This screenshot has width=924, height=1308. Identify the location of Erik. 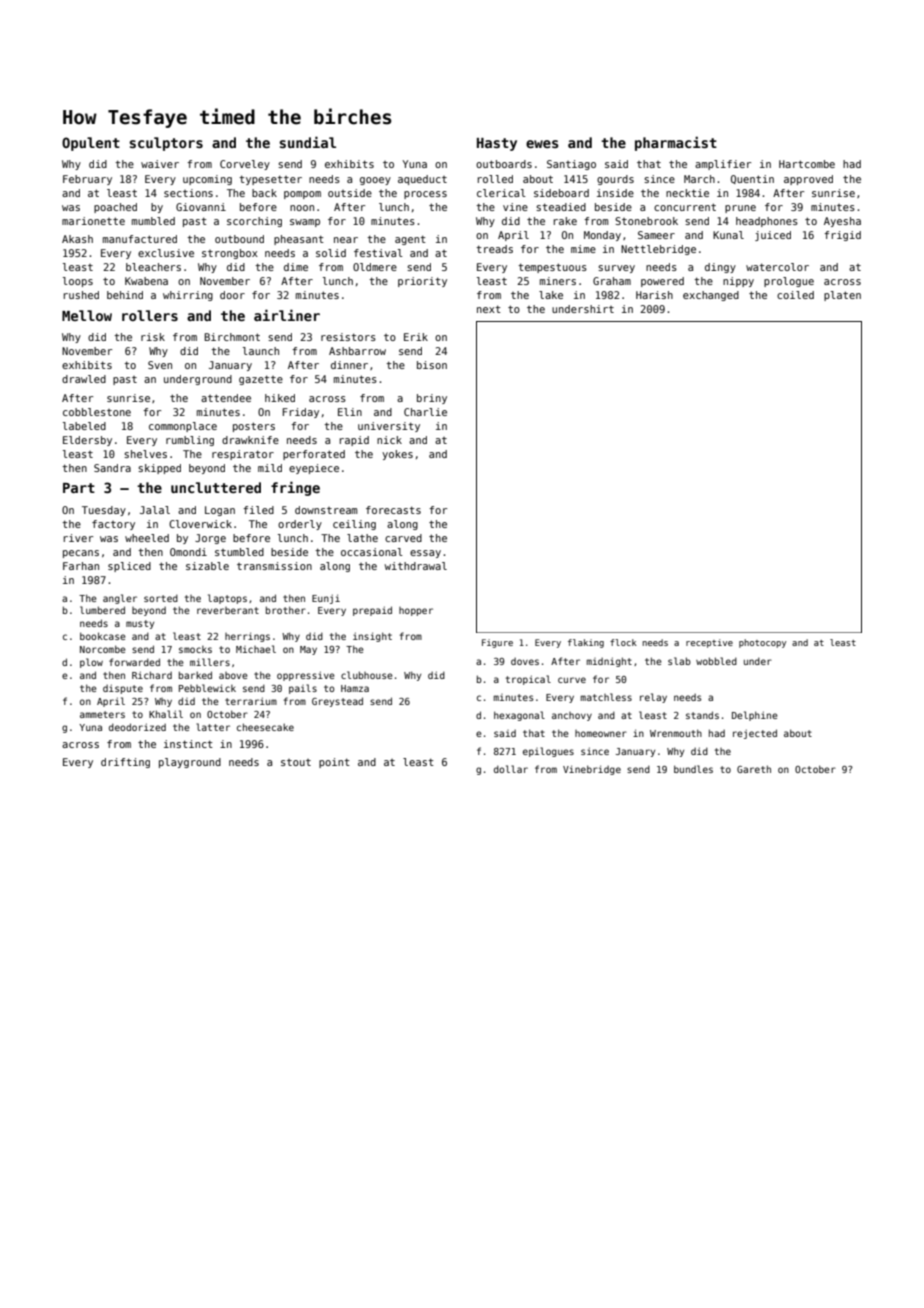
(416, 337).
